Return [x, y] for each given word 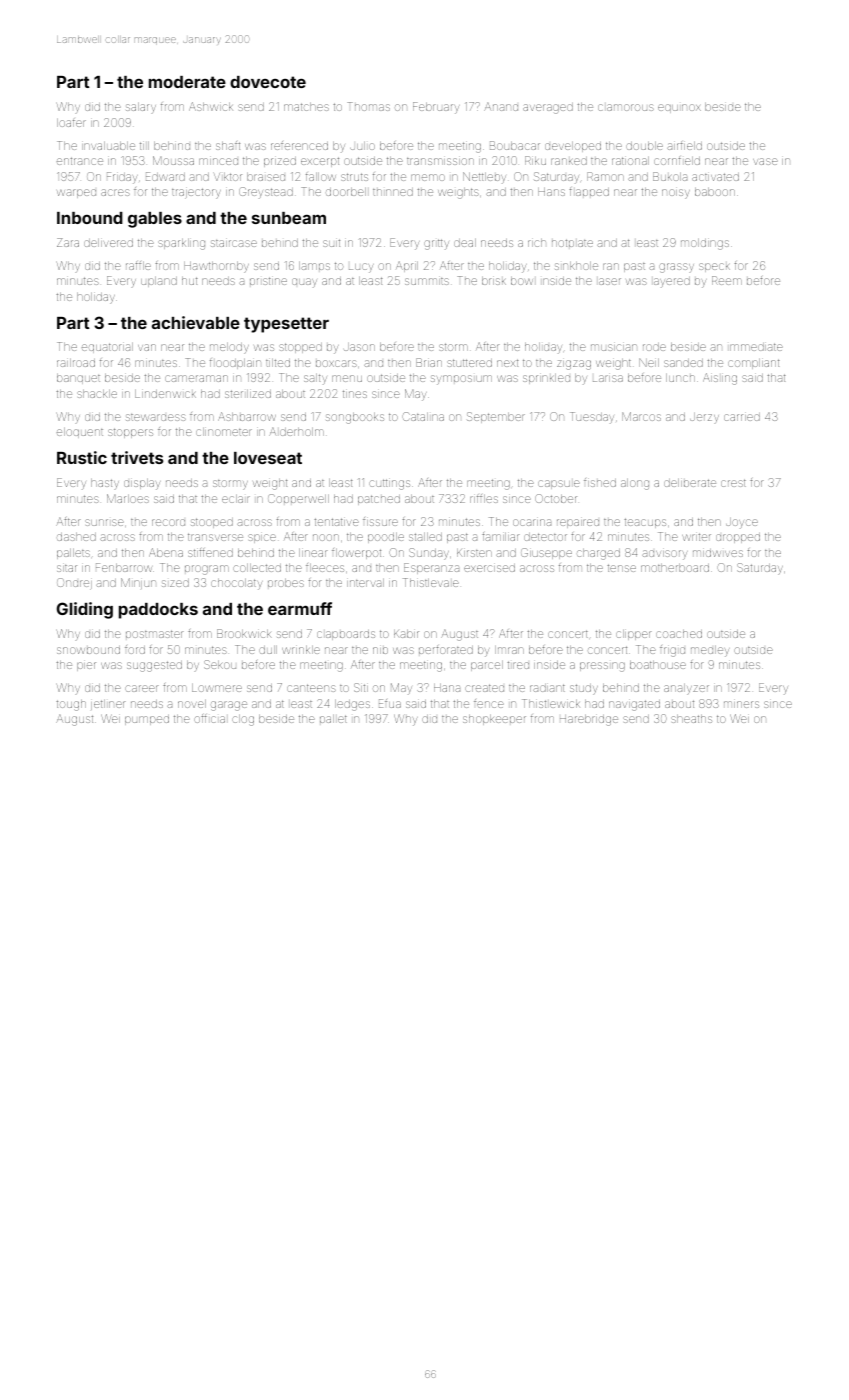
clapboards [346, 635]
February [436, 108]
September [496, 417]
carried [742, 417]
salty [315, 379]
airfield [684, 145]
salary [141, 107]
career [142, 688]
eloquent [80, 433]
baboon [715, 192]
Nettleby [484, 178]
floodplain [235, 364]
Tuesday [592, 418]
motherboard [675, 568]
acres [115, 192]
